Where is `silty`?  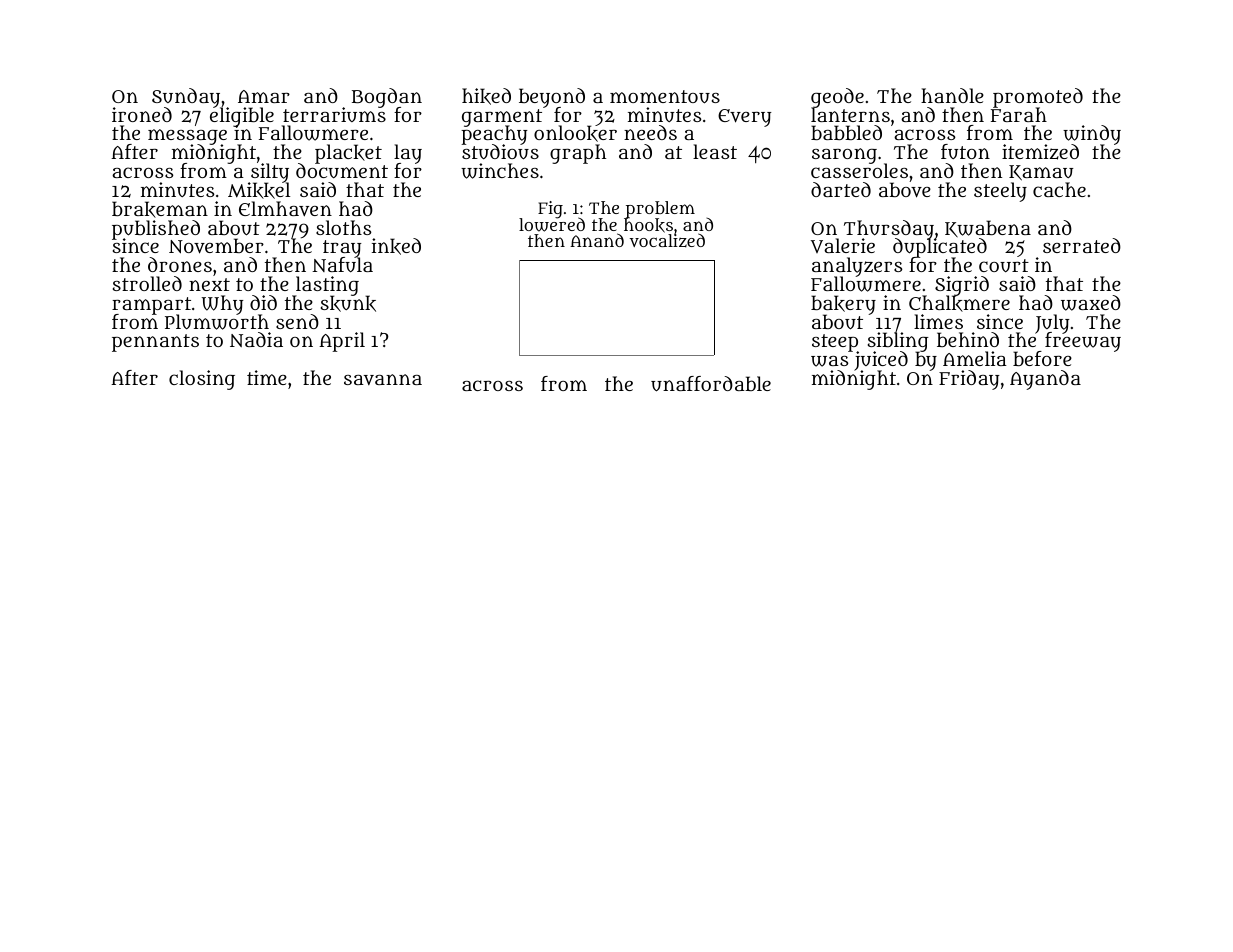 silty is located at coordinates (269, 173).
